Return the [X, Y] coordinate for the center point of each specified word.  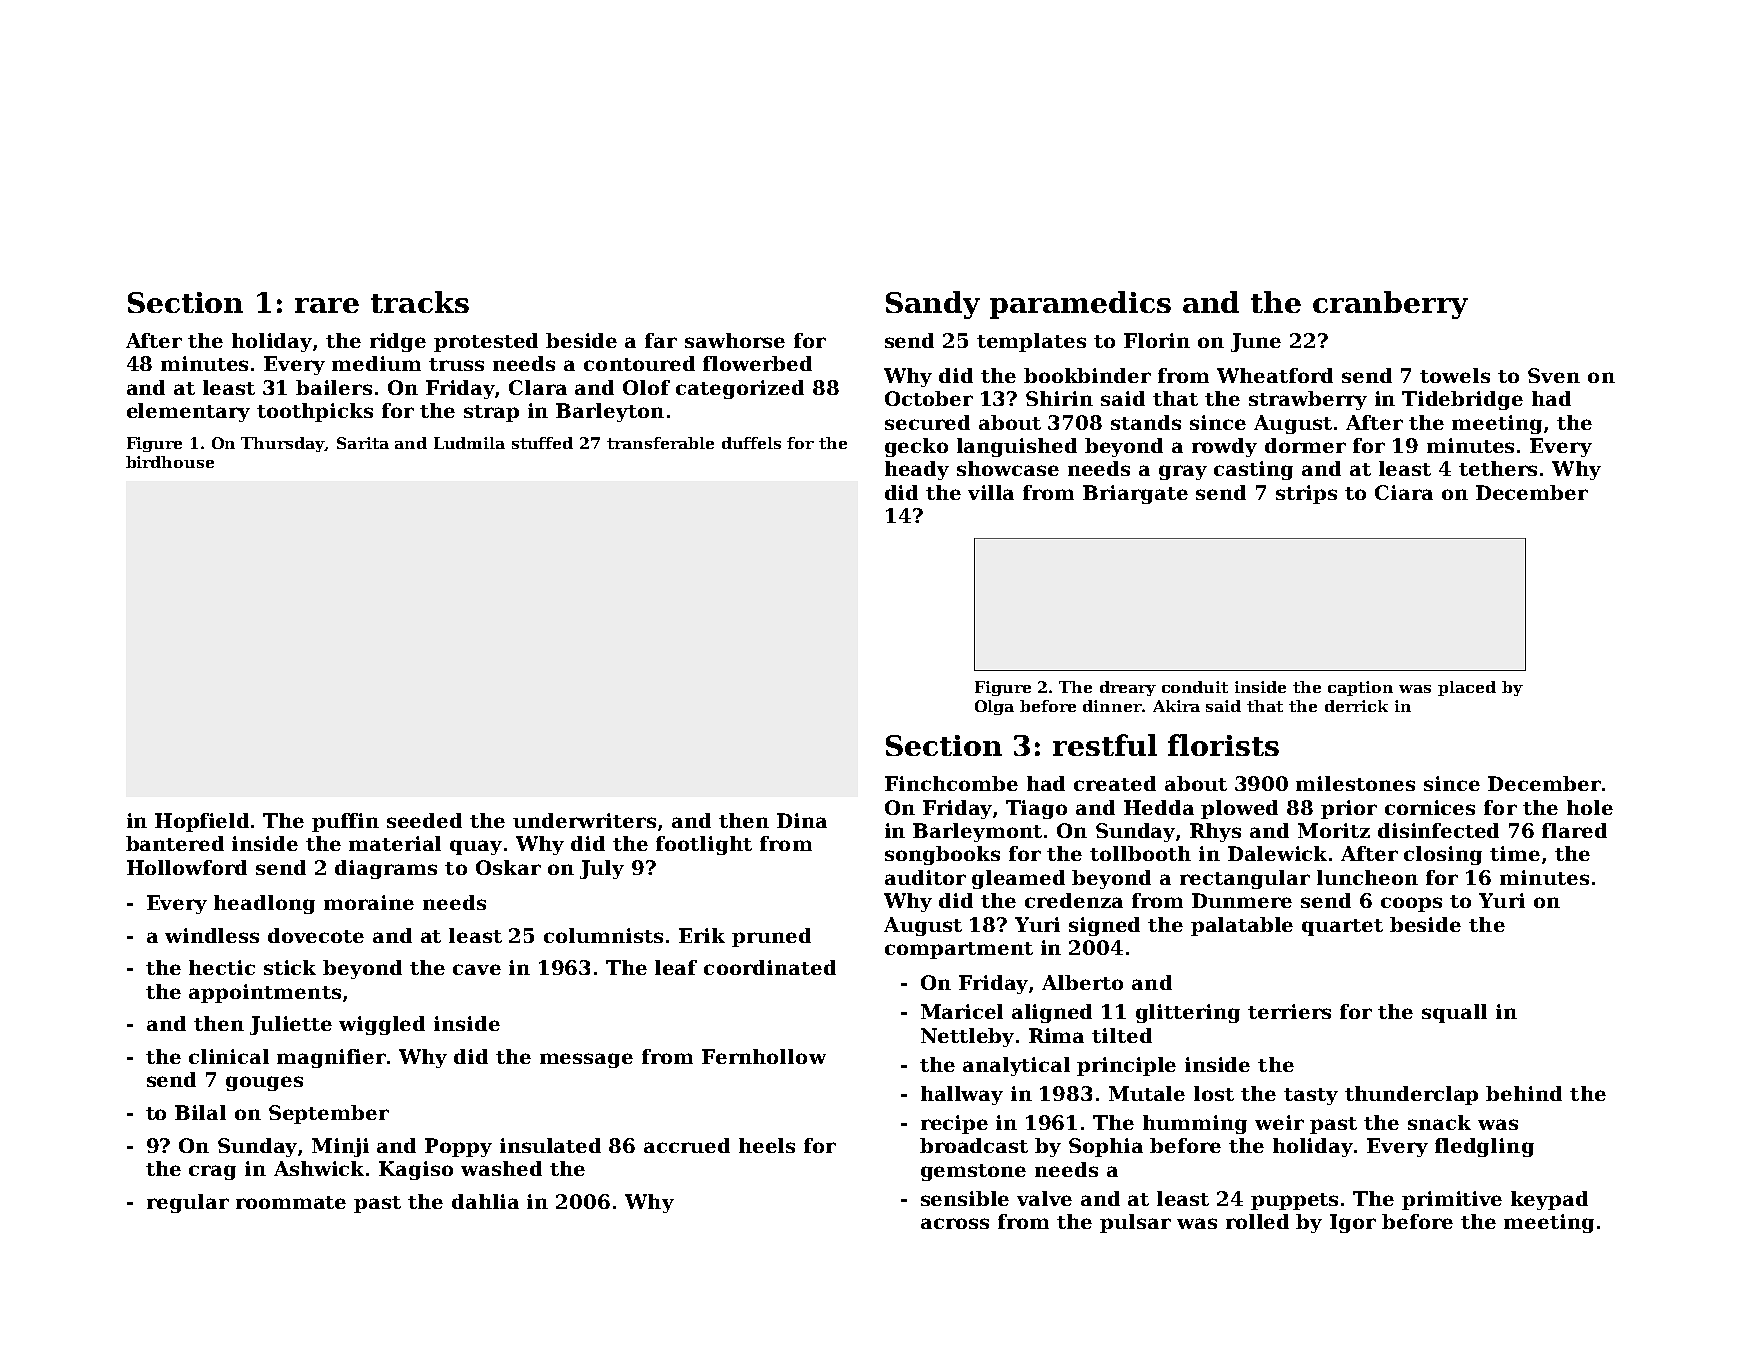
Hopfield [202, 822]
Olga [994, 707]
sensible [965, 1198]
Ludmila [469, 443]
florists [1223, 745]
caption [1360, 688]
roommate [291, 1202]
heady [917, 470]
